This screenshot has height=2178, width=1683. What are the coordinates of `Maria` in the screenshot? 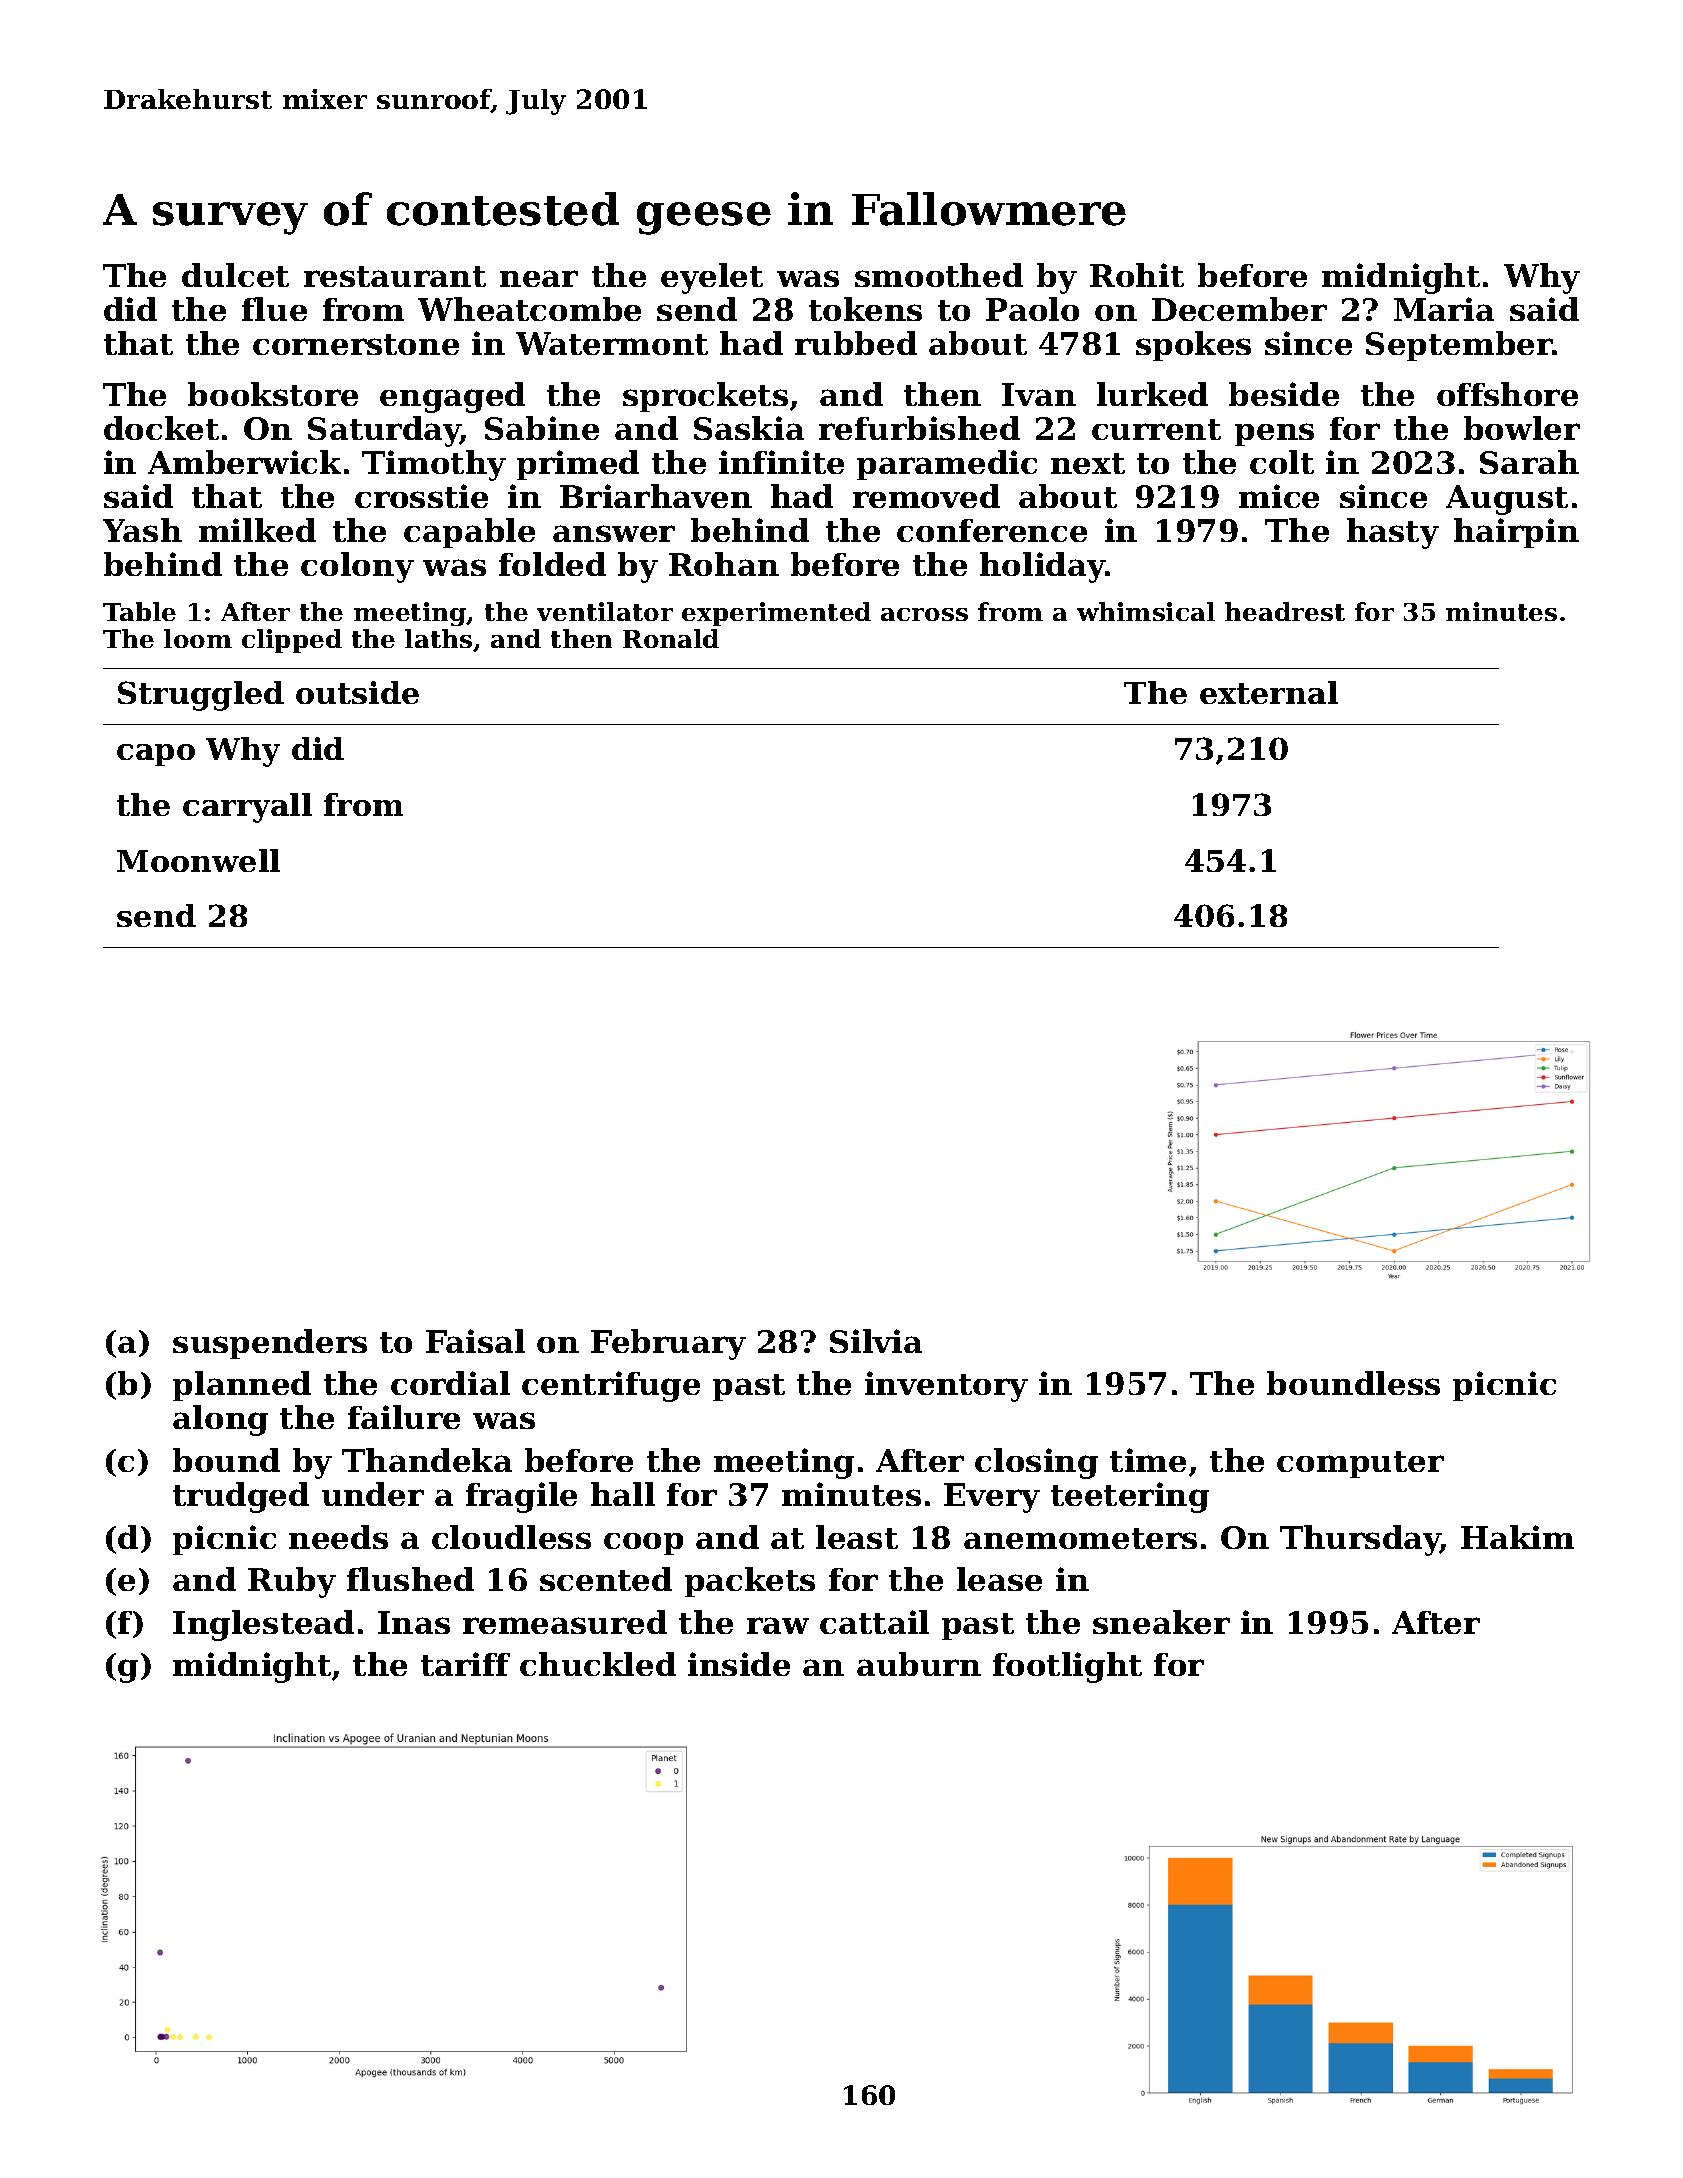 It's located at (1444, 309).
